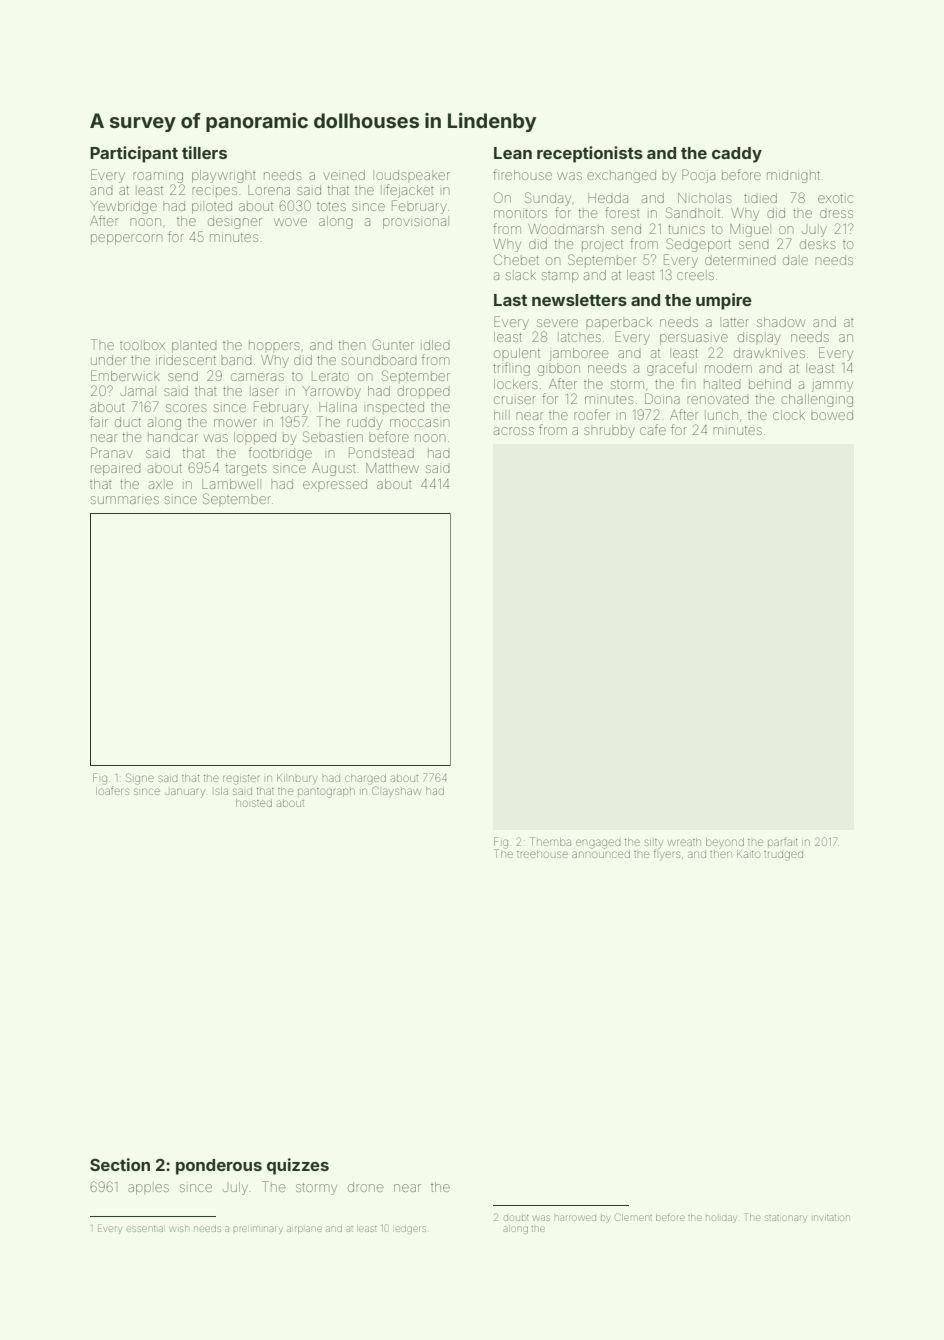 The width and height of the page is (944, 1340). Describe the element at coordinates (145, 1229) in the page. I see `essential` at that location.
